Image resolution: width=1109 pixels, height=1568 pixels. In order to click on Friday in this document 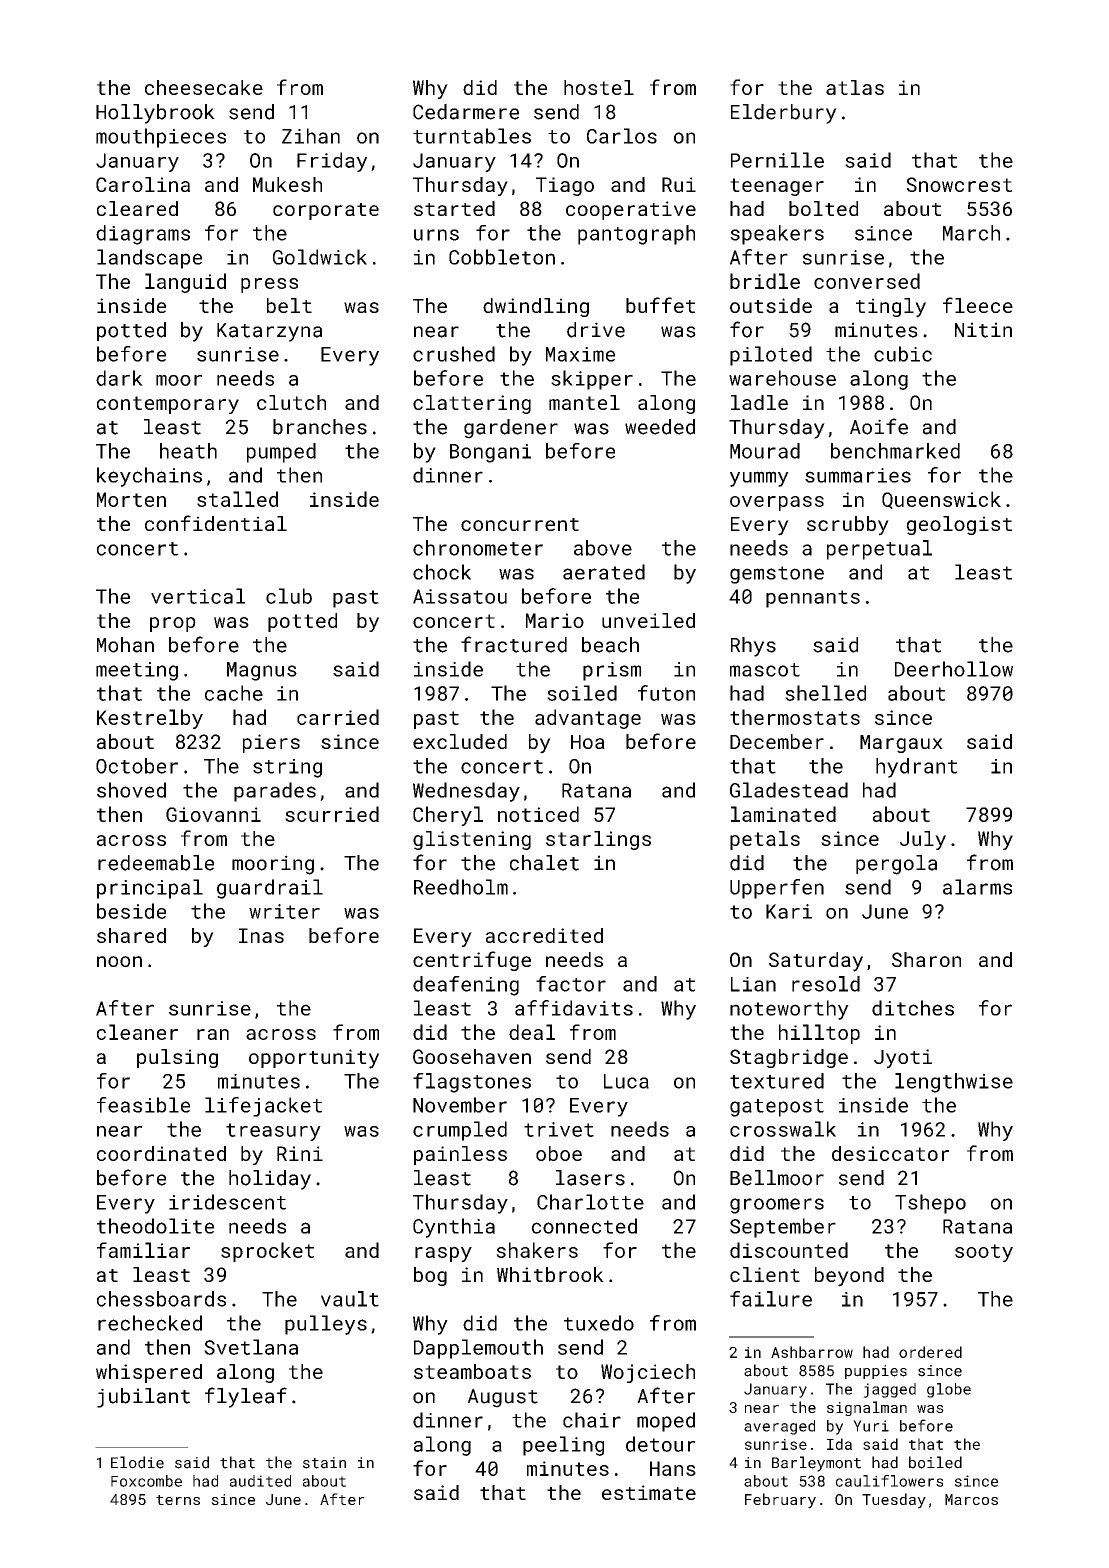, I will do `click(332, 162)`.
